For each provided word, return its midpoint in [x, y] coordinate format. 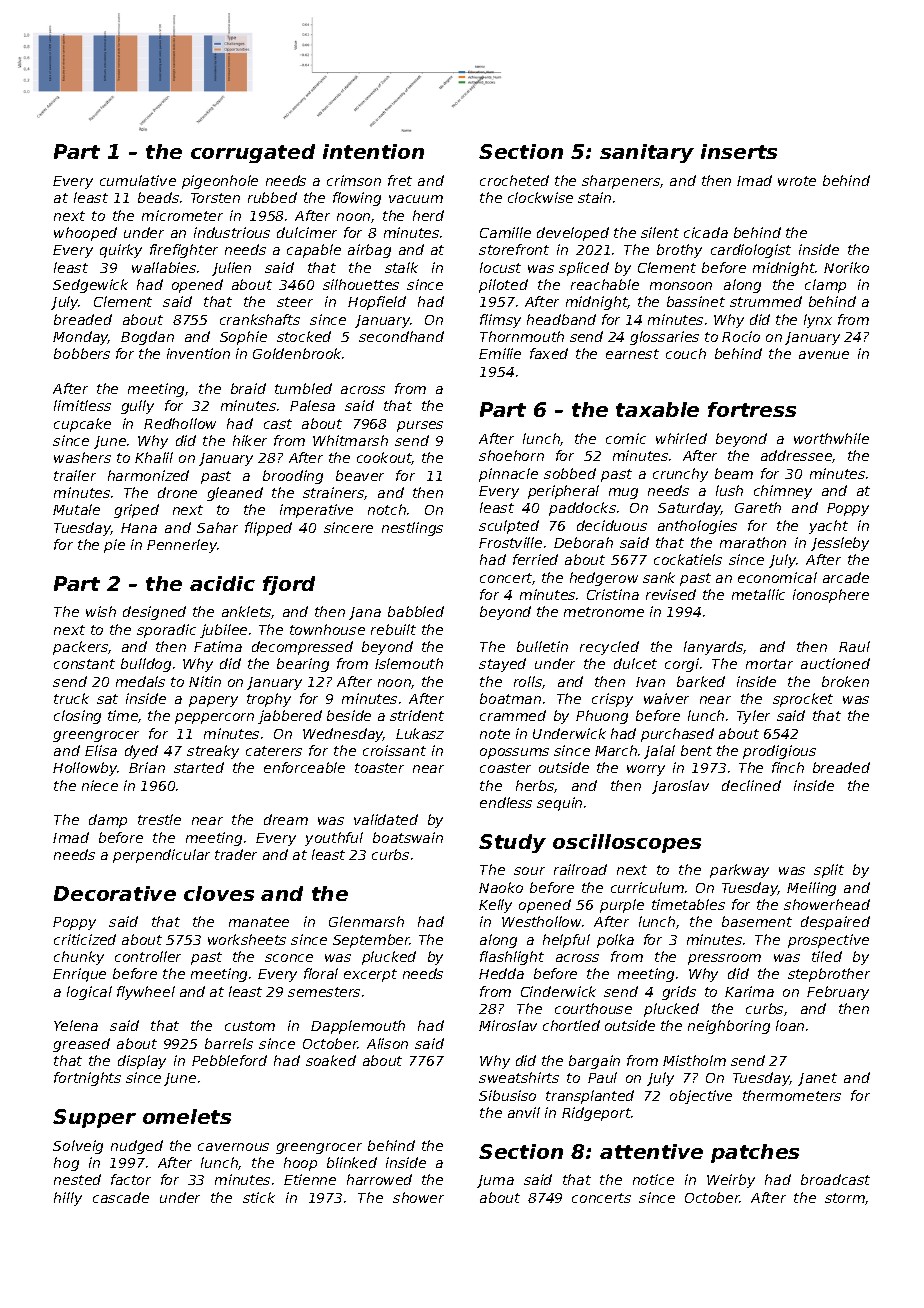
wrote [797, 181]
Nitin [205, 681]
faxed [549, 353]
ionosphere [831, 596]
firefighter [184, 251]
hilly [68, 1199]
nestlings [412, 529]
